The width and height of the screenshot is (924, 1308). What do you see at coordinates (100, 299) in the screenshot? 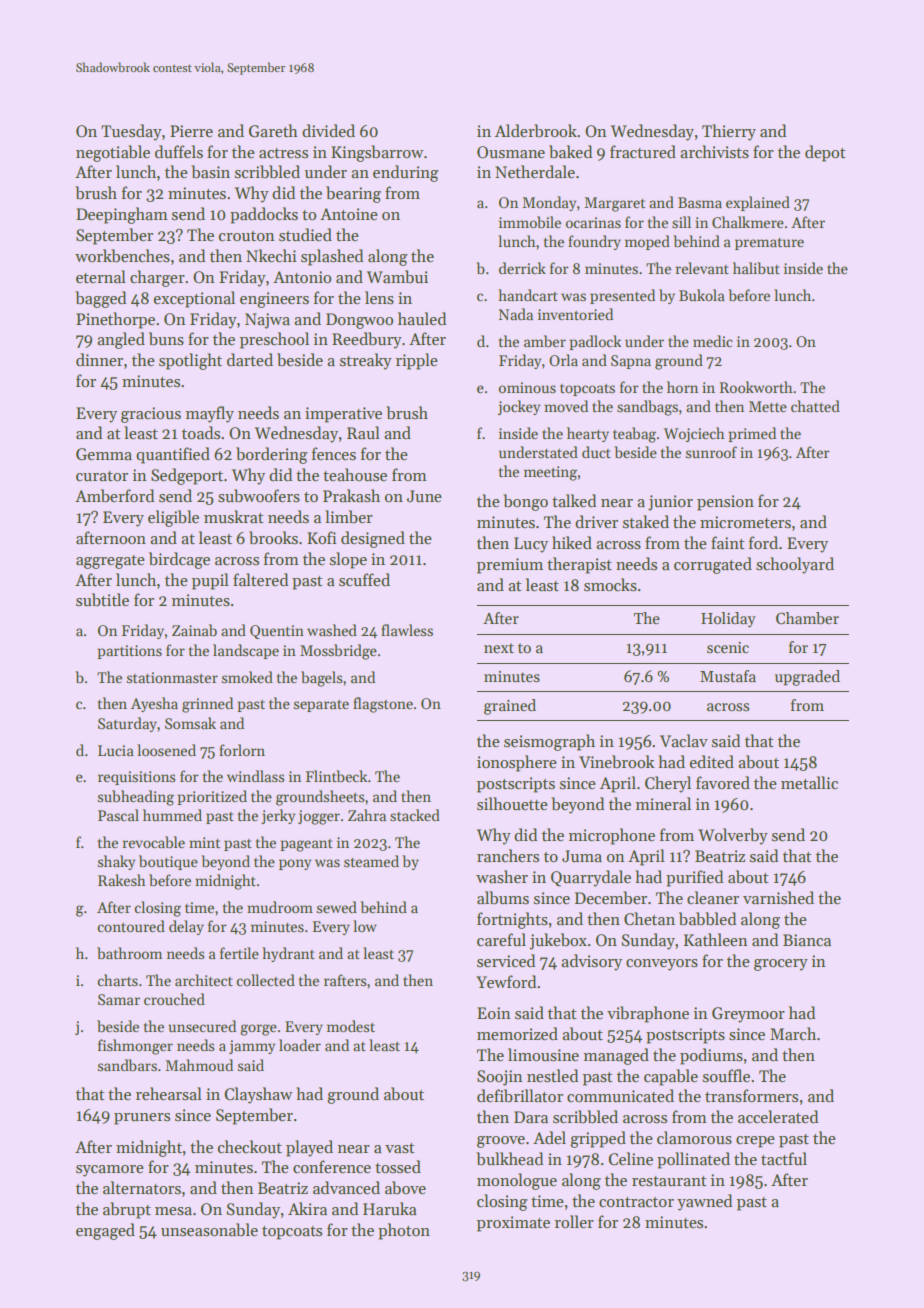
I see `bagged` at bounding box center [100, 299].
